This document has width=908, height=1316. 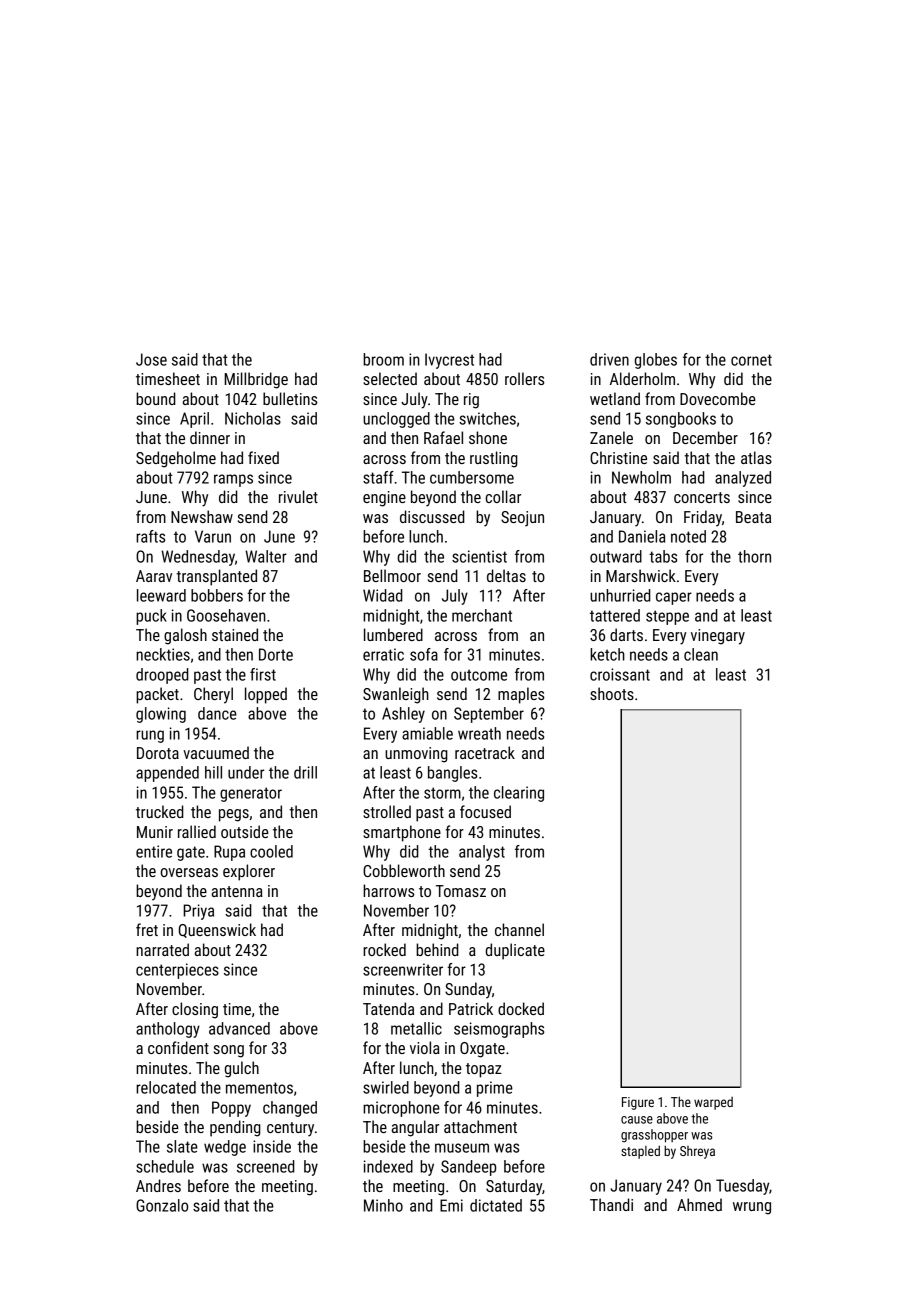 I want to click on slate, so click(x=182, y=1146).
